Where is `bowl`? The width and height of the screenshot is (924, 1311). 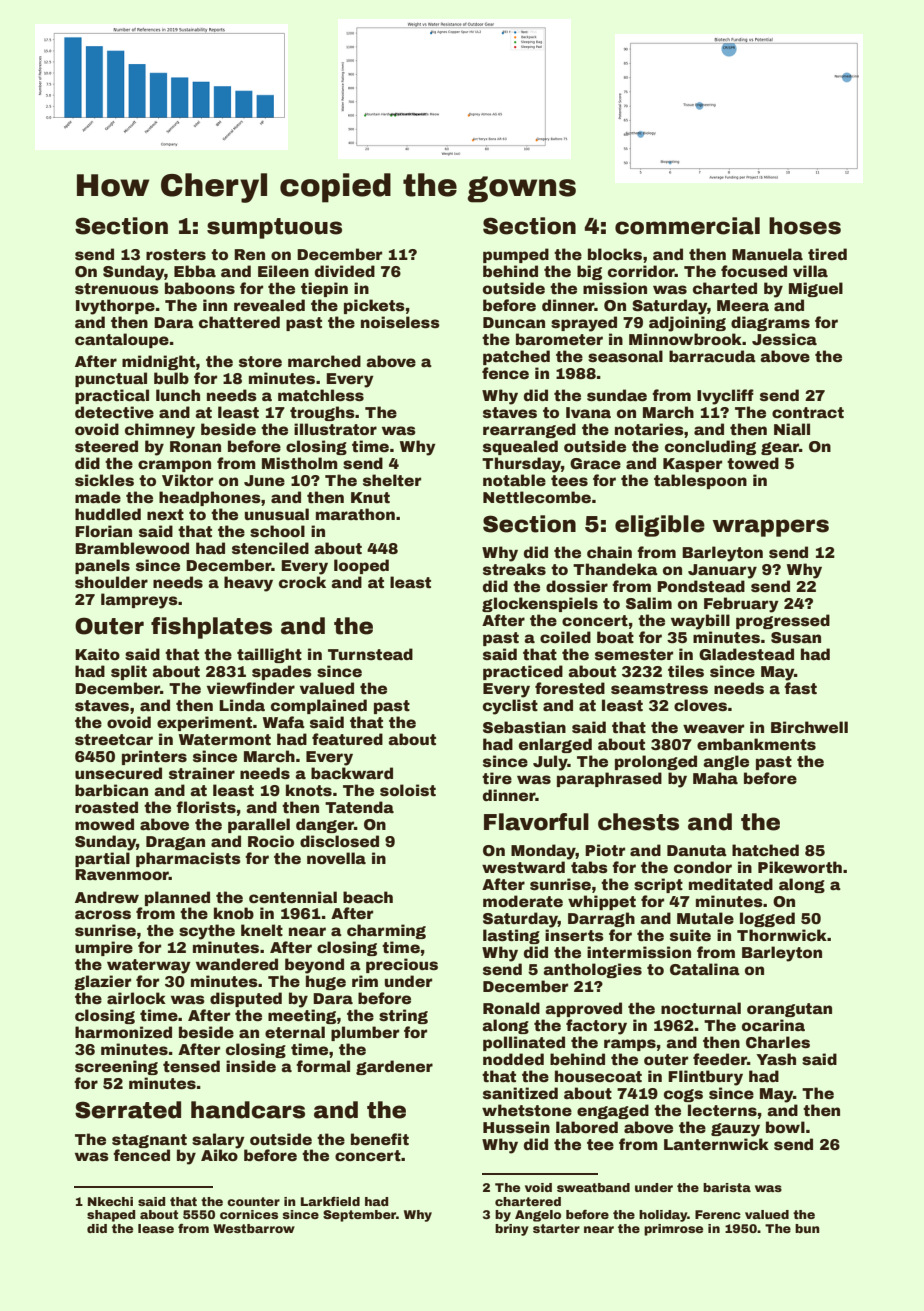
bowl is located at coordinates (785, 1127).
